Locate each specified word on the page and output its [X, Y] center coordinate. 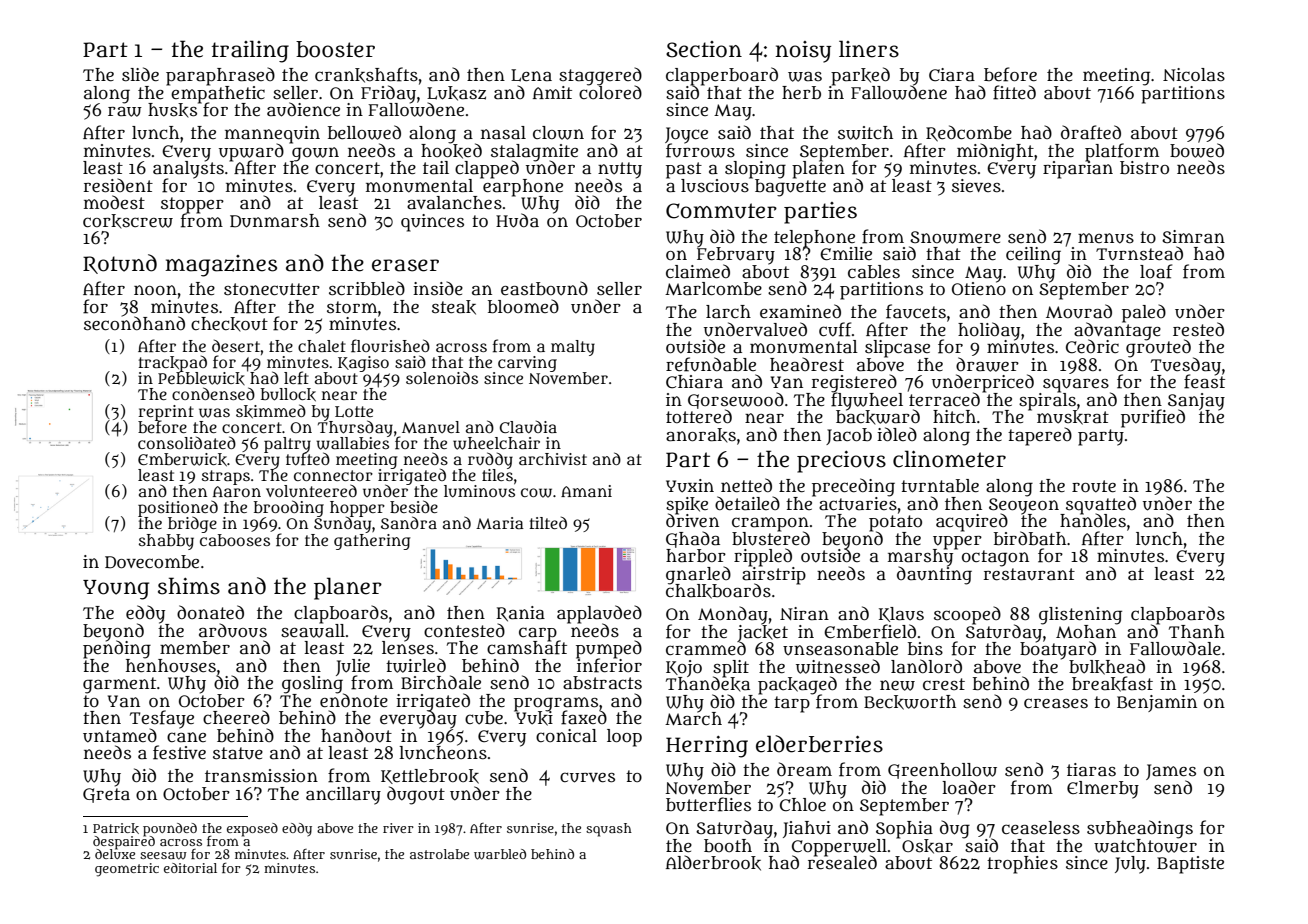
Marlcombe [713, 289]
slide [140, 74]
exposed [252, 830]
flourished [390, 346]
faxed [584, 718]
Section [704, 49]
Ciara [952, 75]
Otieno [979, 289]
